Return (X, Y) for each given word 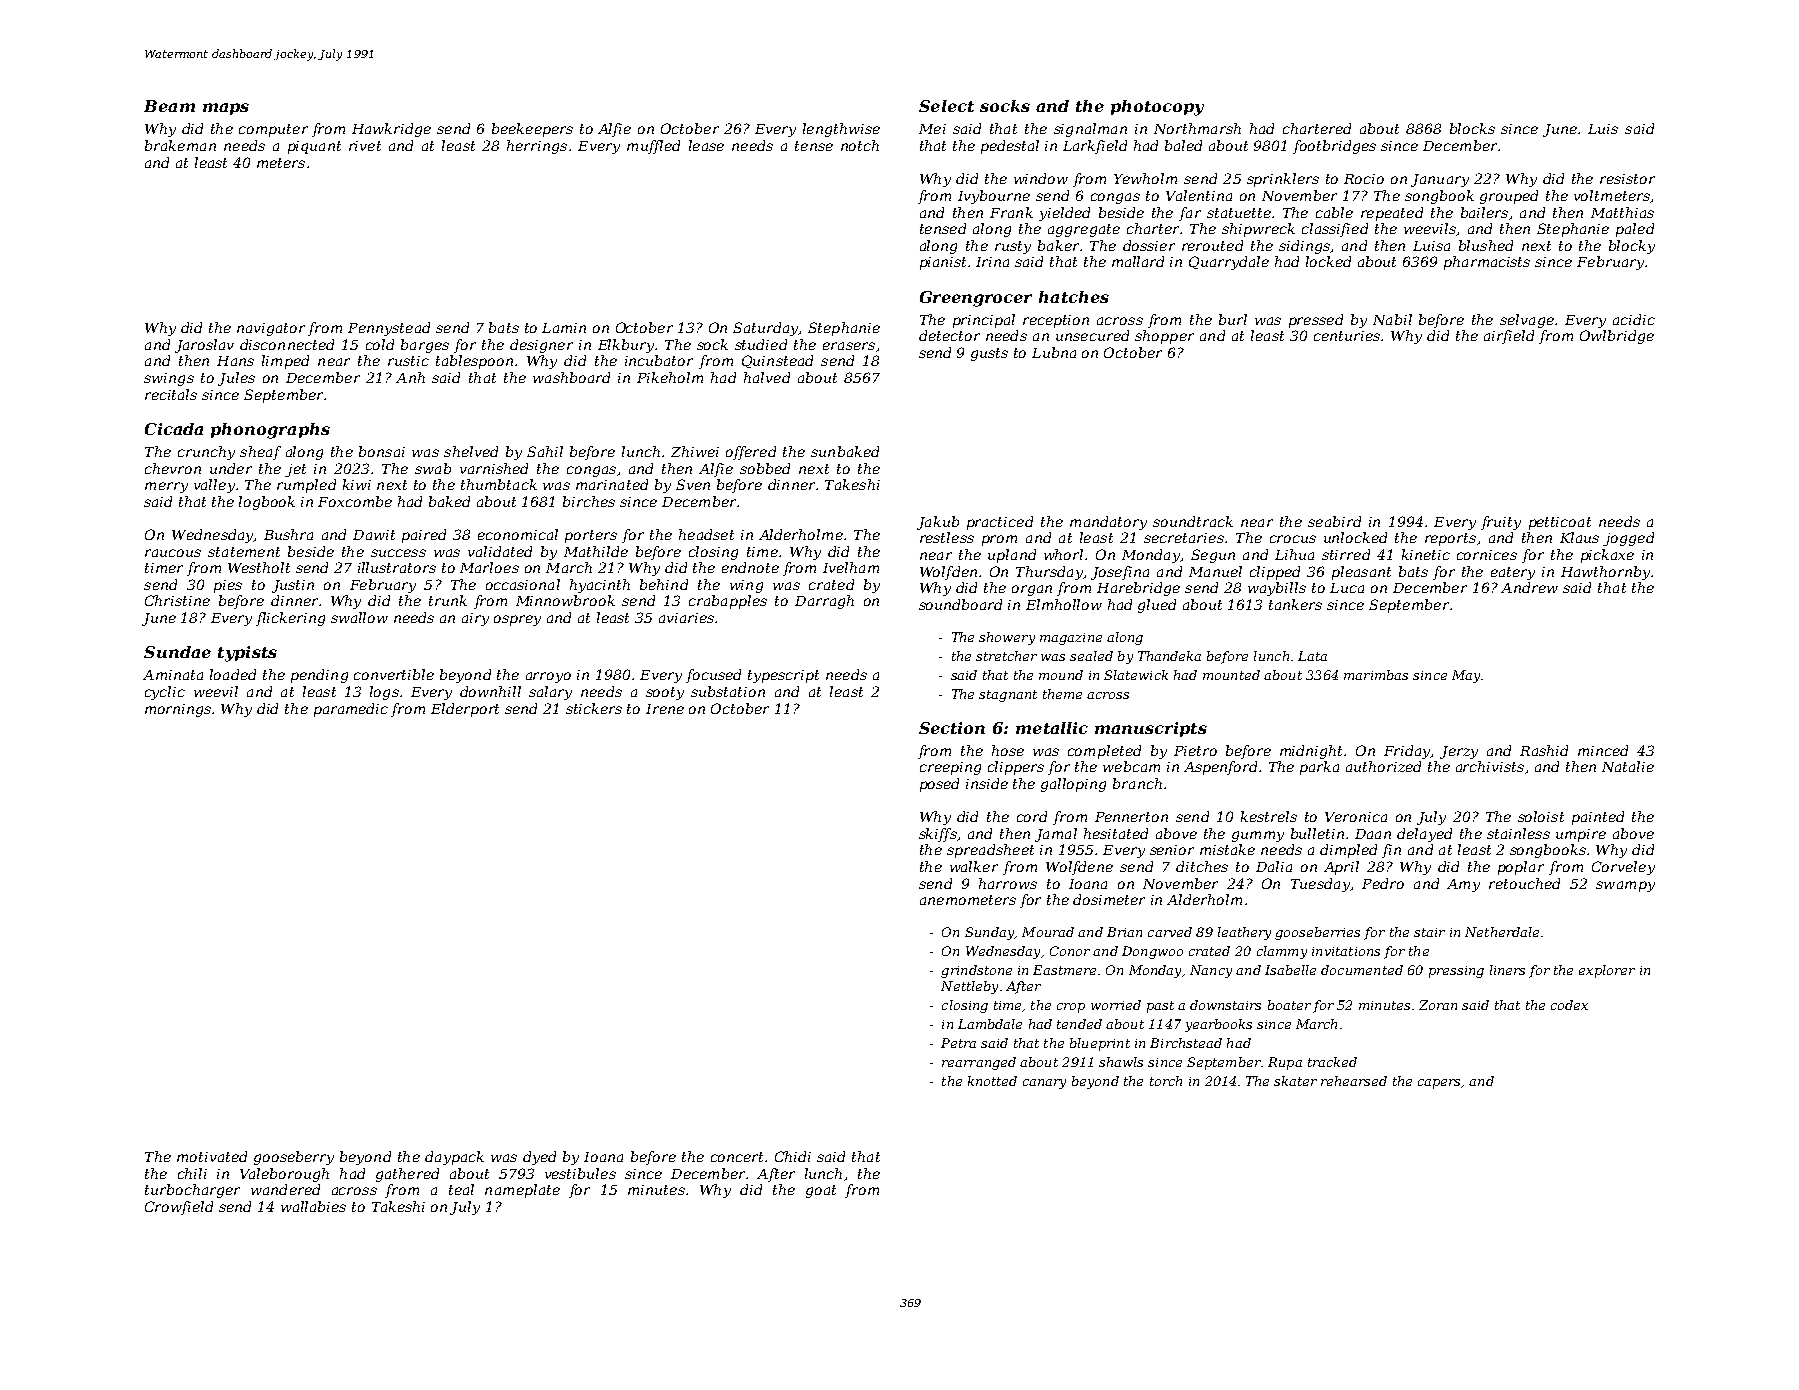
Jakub (938, 523)
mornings (179, 710)
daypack (454, 1158)
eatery (1513, 573)
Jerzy (1459, 752)
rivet (365, 146)
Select (946, 106)
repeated (1392, 214)
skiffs (938, 835)
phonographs (270, 431)
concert (737, 1157)
